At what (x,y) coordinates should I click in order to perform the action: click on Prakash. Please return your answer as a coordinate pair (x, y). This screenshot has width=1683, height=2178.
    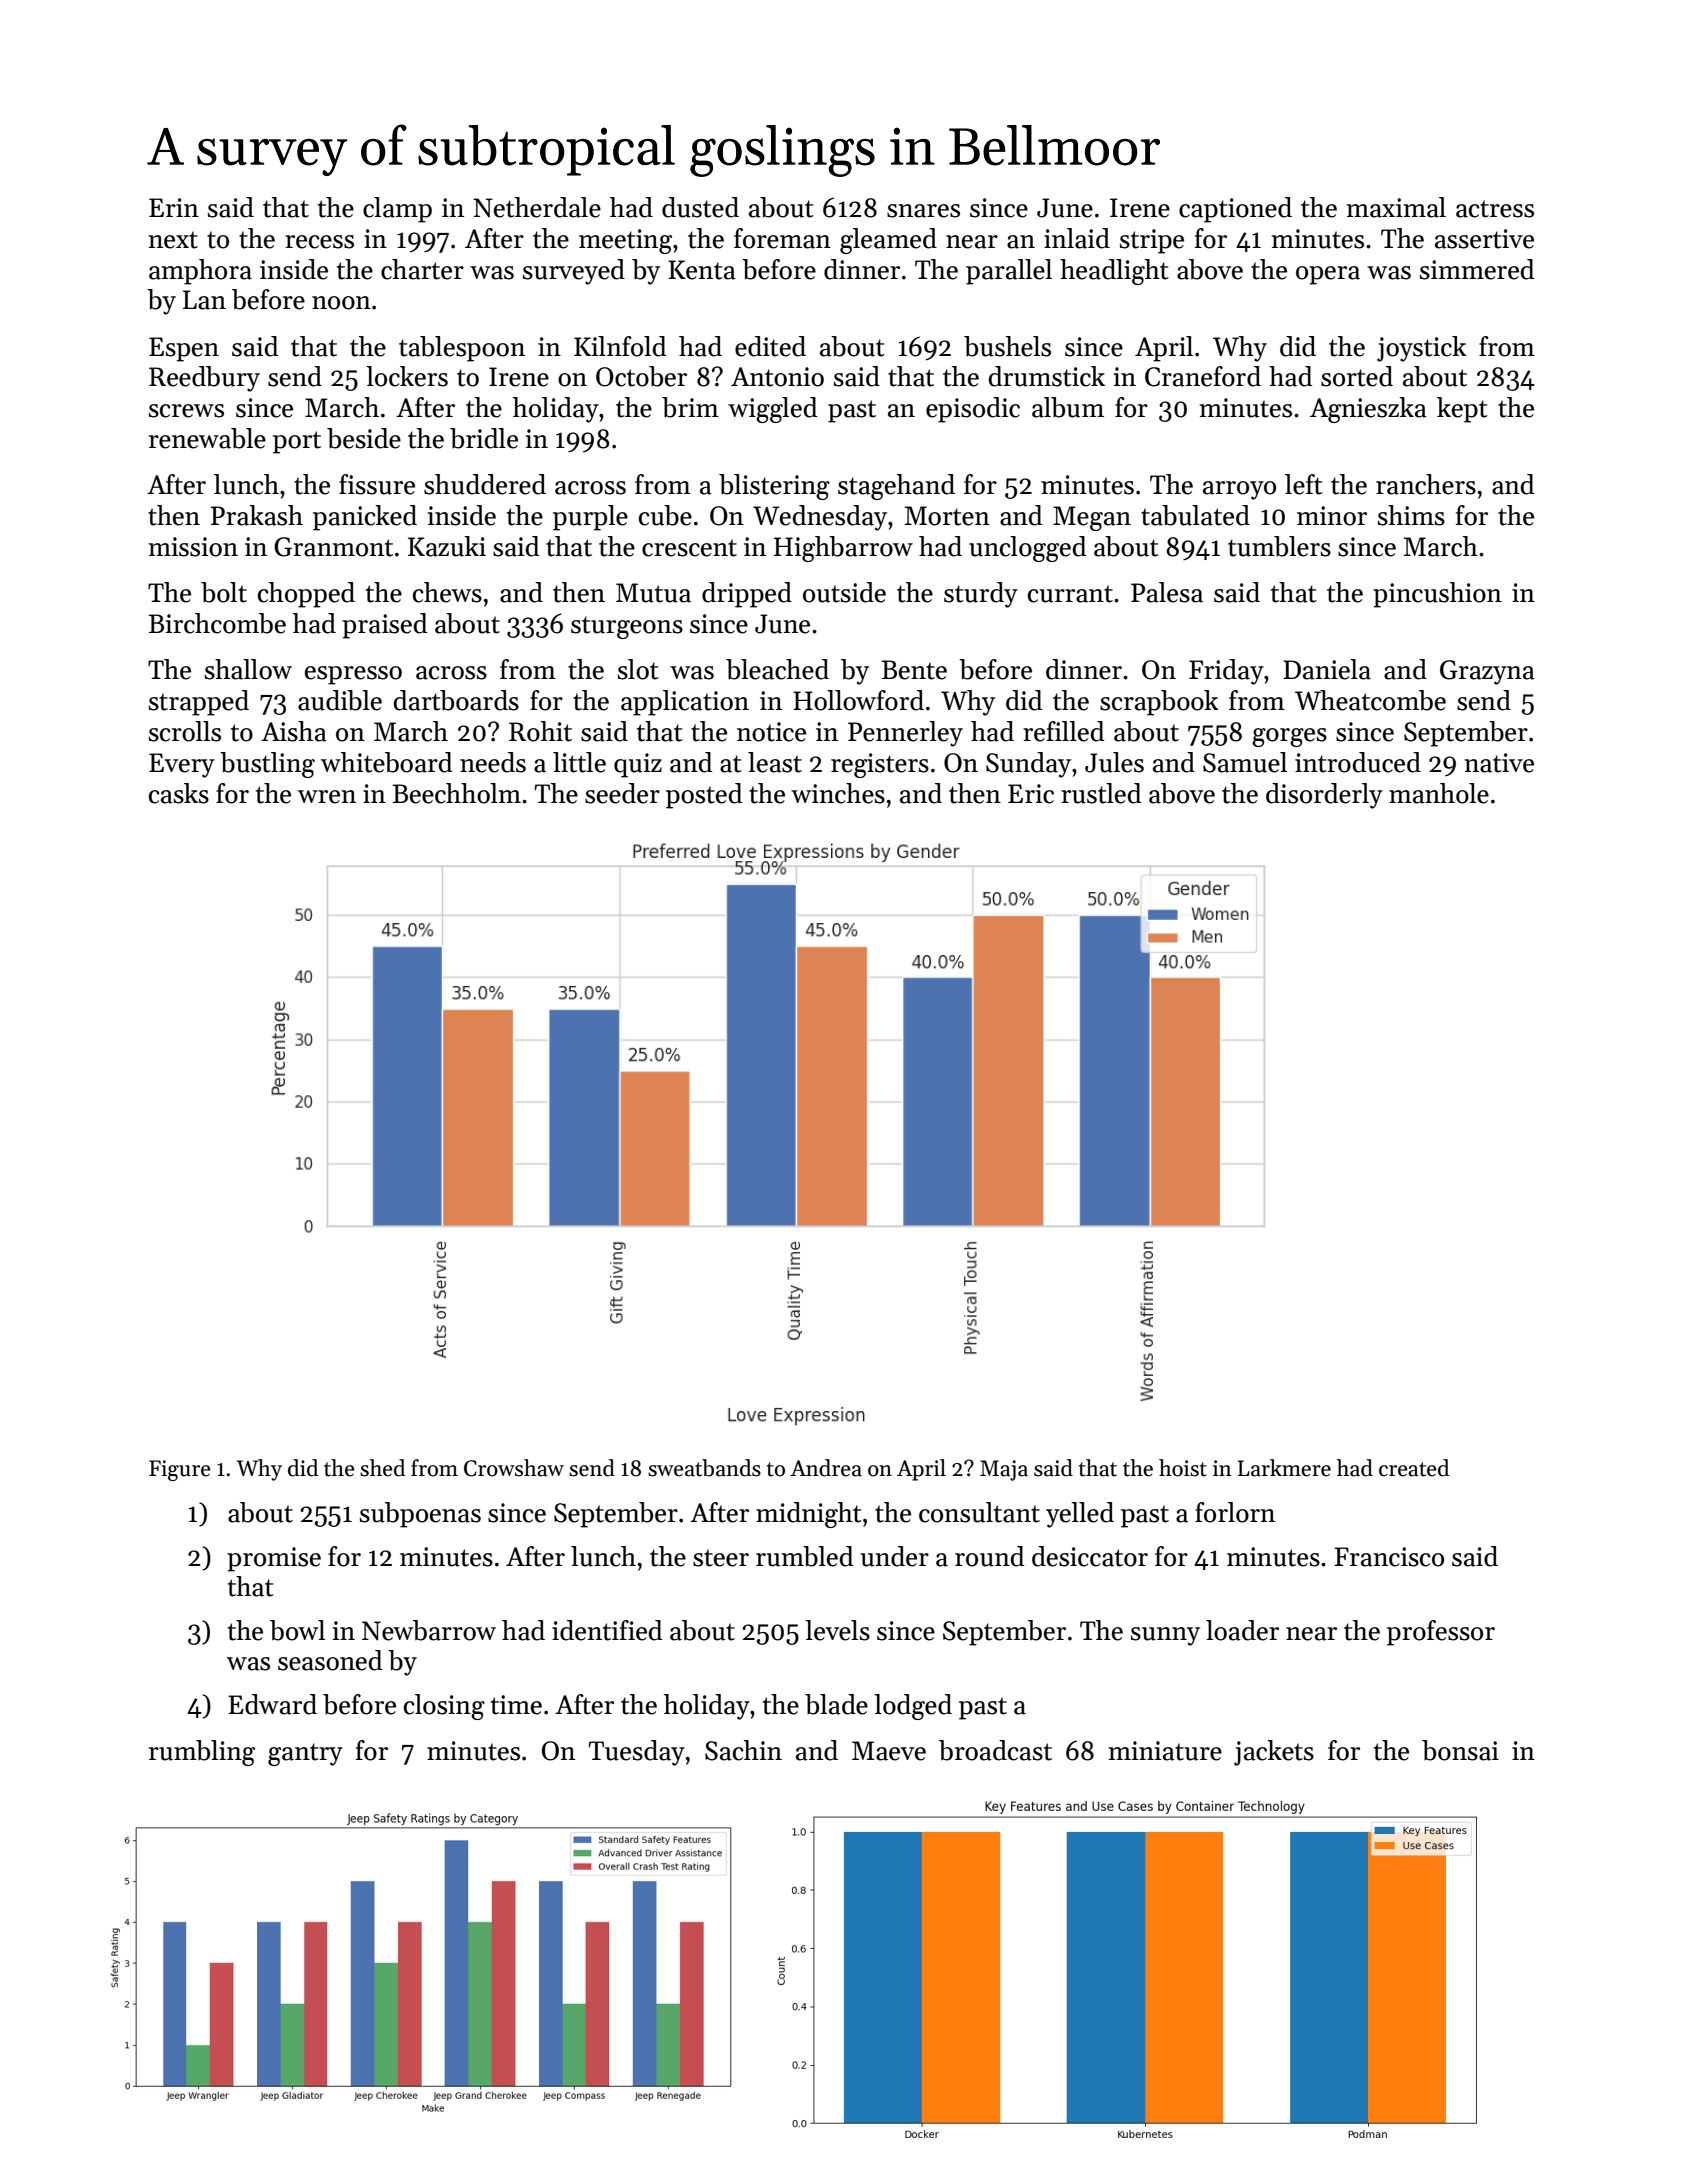
    Looking at the image, I should click on (257, 515).
